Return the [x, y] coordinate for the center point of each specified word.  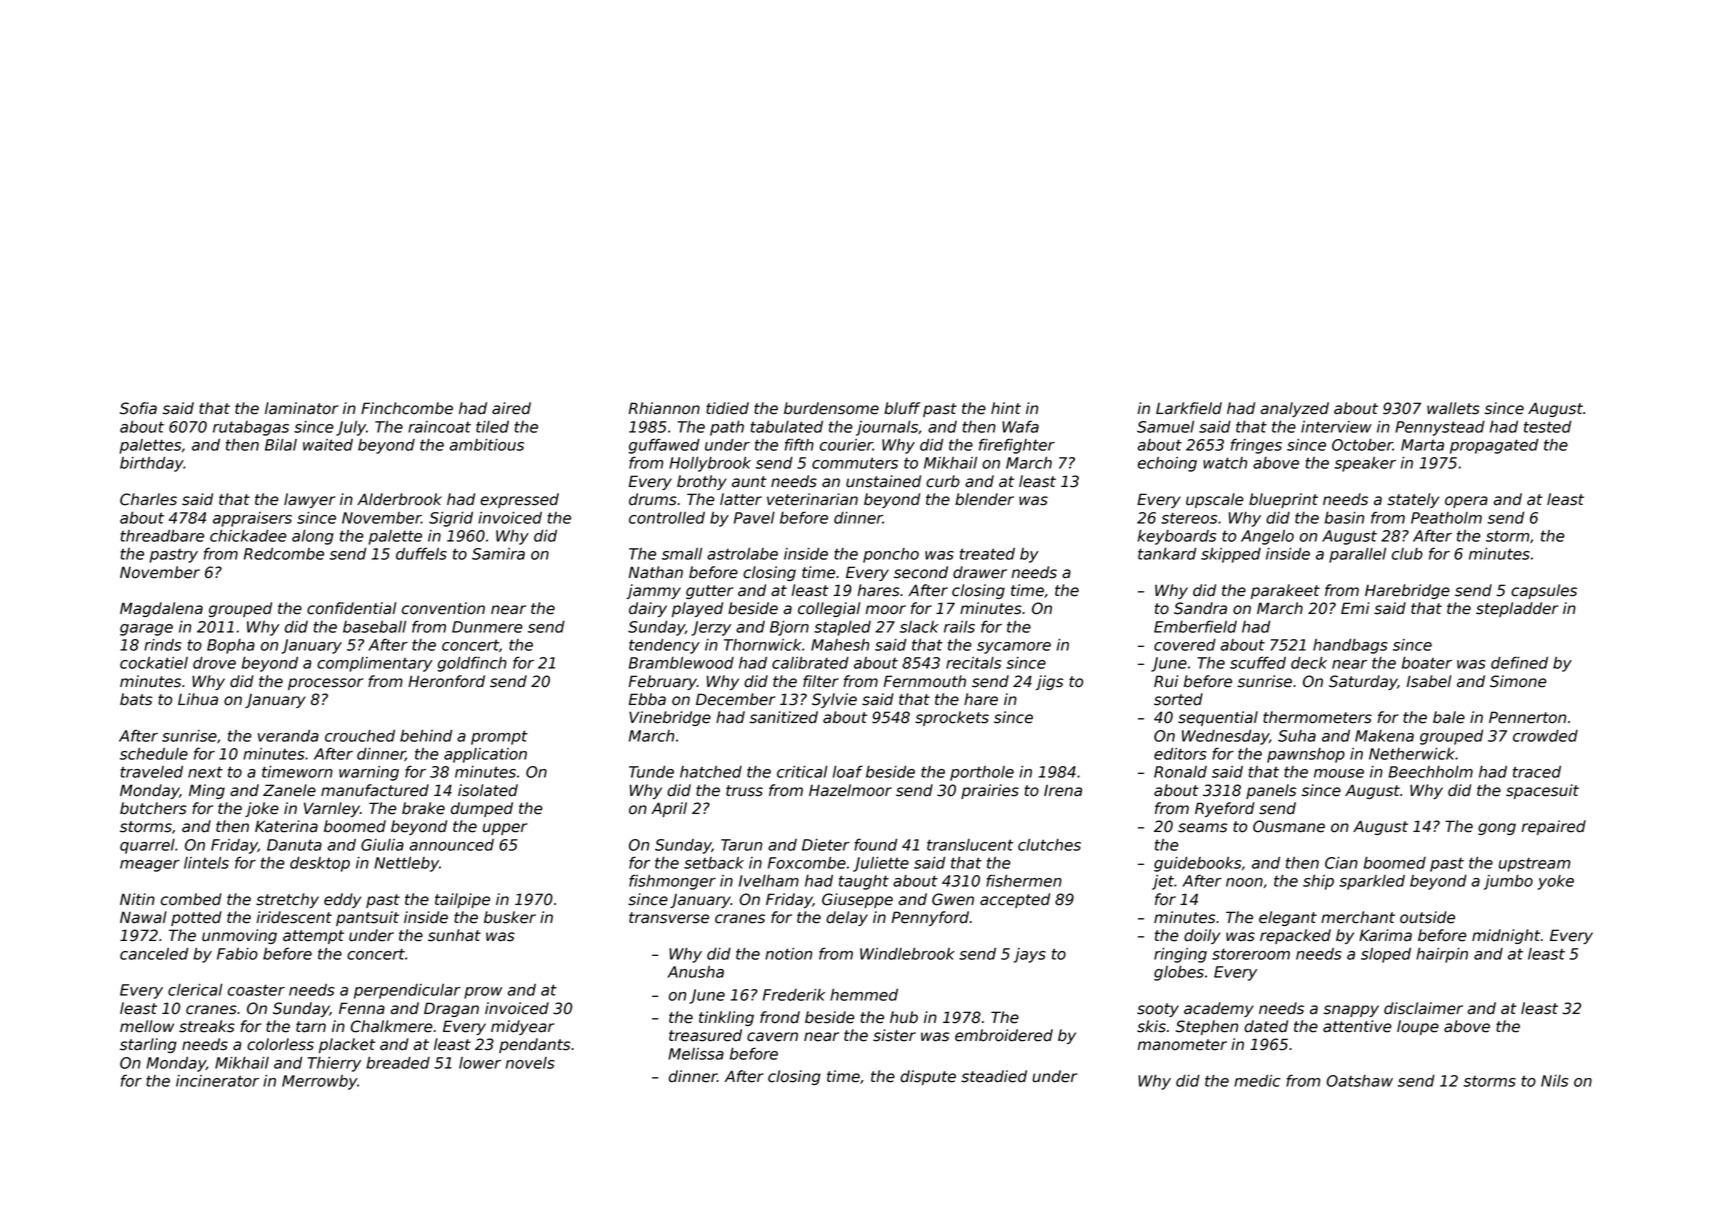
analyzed [1295, 409]
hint [1006, 408]
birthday [152, 464]
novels [530, 1063]
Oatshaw [1359, 1081]
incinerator [217, 1081]
